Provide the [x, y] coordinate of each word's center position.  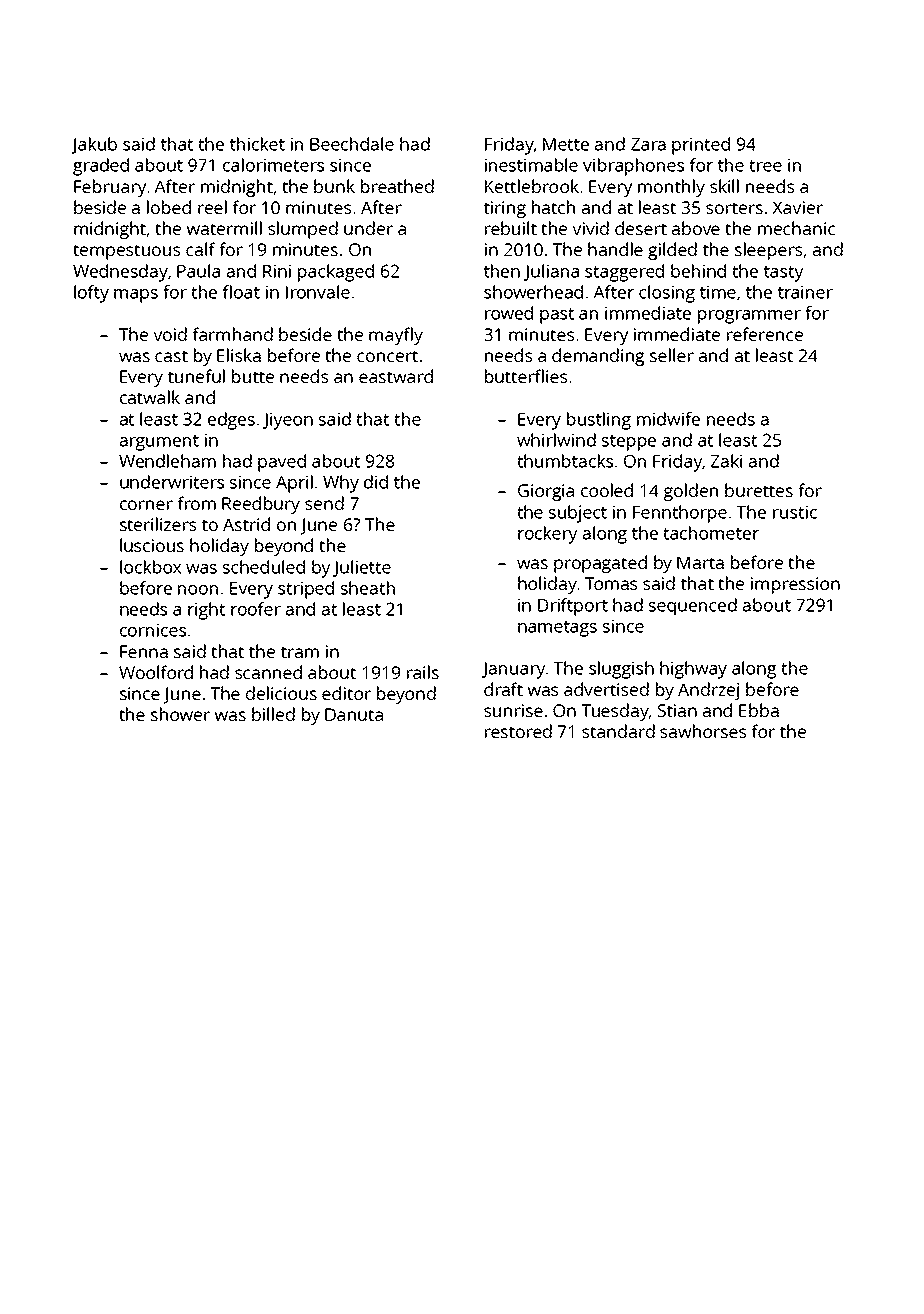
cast [171, 356]
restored [518, 731]
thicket [257, 144]
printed [701, 146]
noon [198, 590]
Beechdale [352, 144]
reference [765, 334]
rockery [547, 535]
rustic [795, 512]
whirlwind [556, 440]
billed [273, 714]
